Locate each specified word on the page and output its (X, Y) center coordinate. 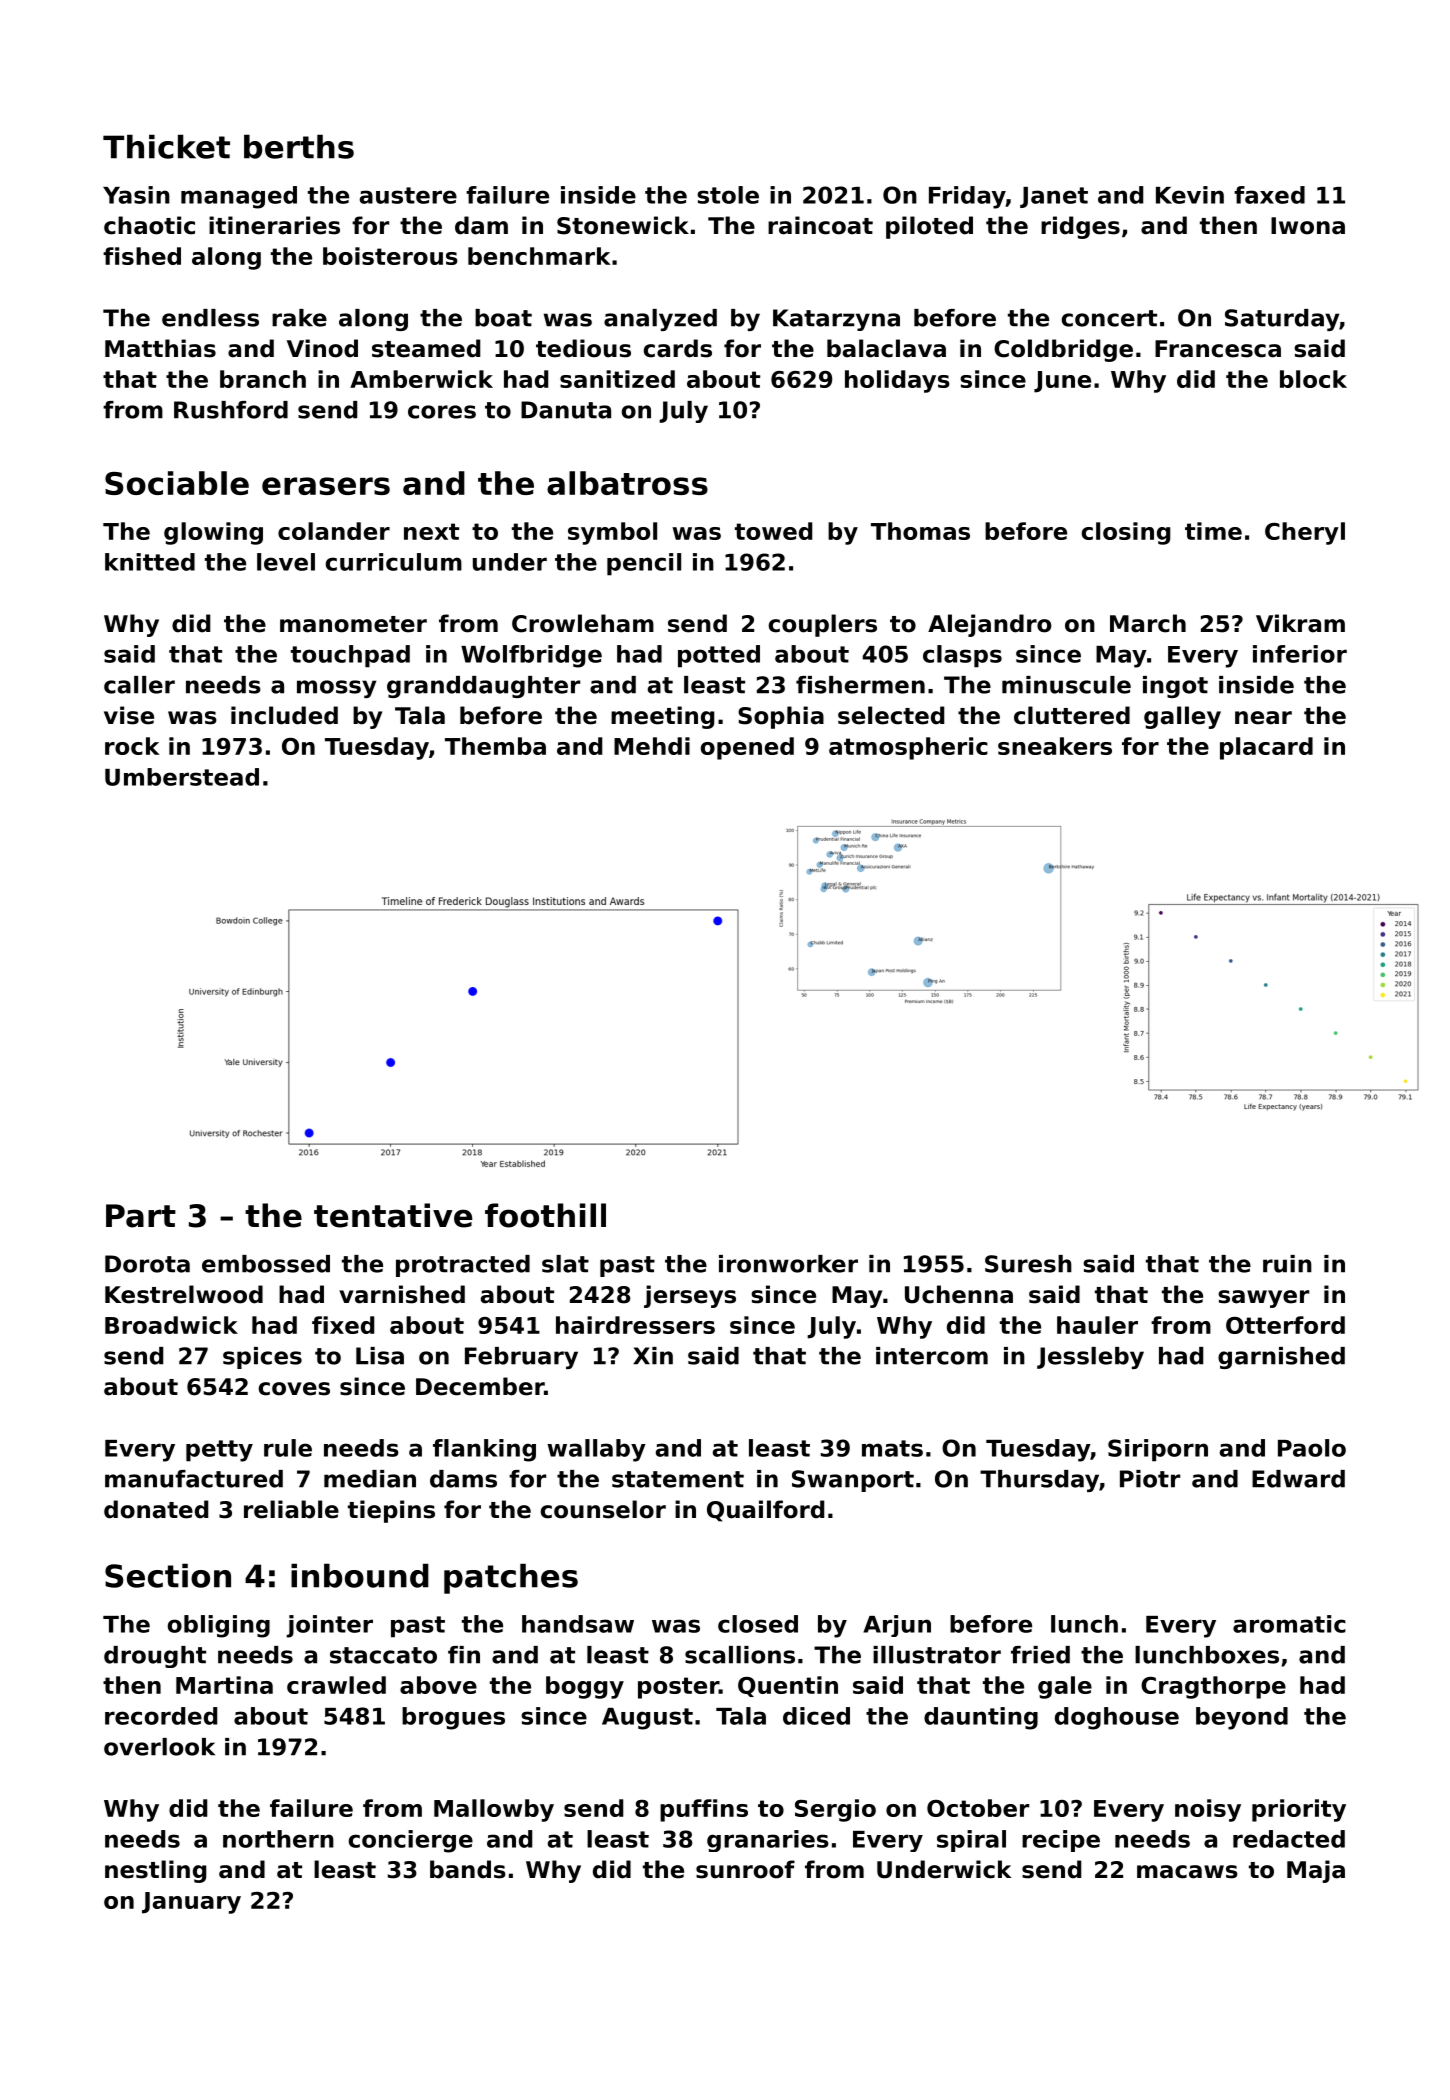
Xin (653, 1356)
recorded (161, 1716)
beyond (1242, 1718)
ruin (1287, 1264)
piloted (929, 227)
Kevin (1190, 195)
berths (299, 146)
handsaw (578, 1624)
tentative (393, 1215)
